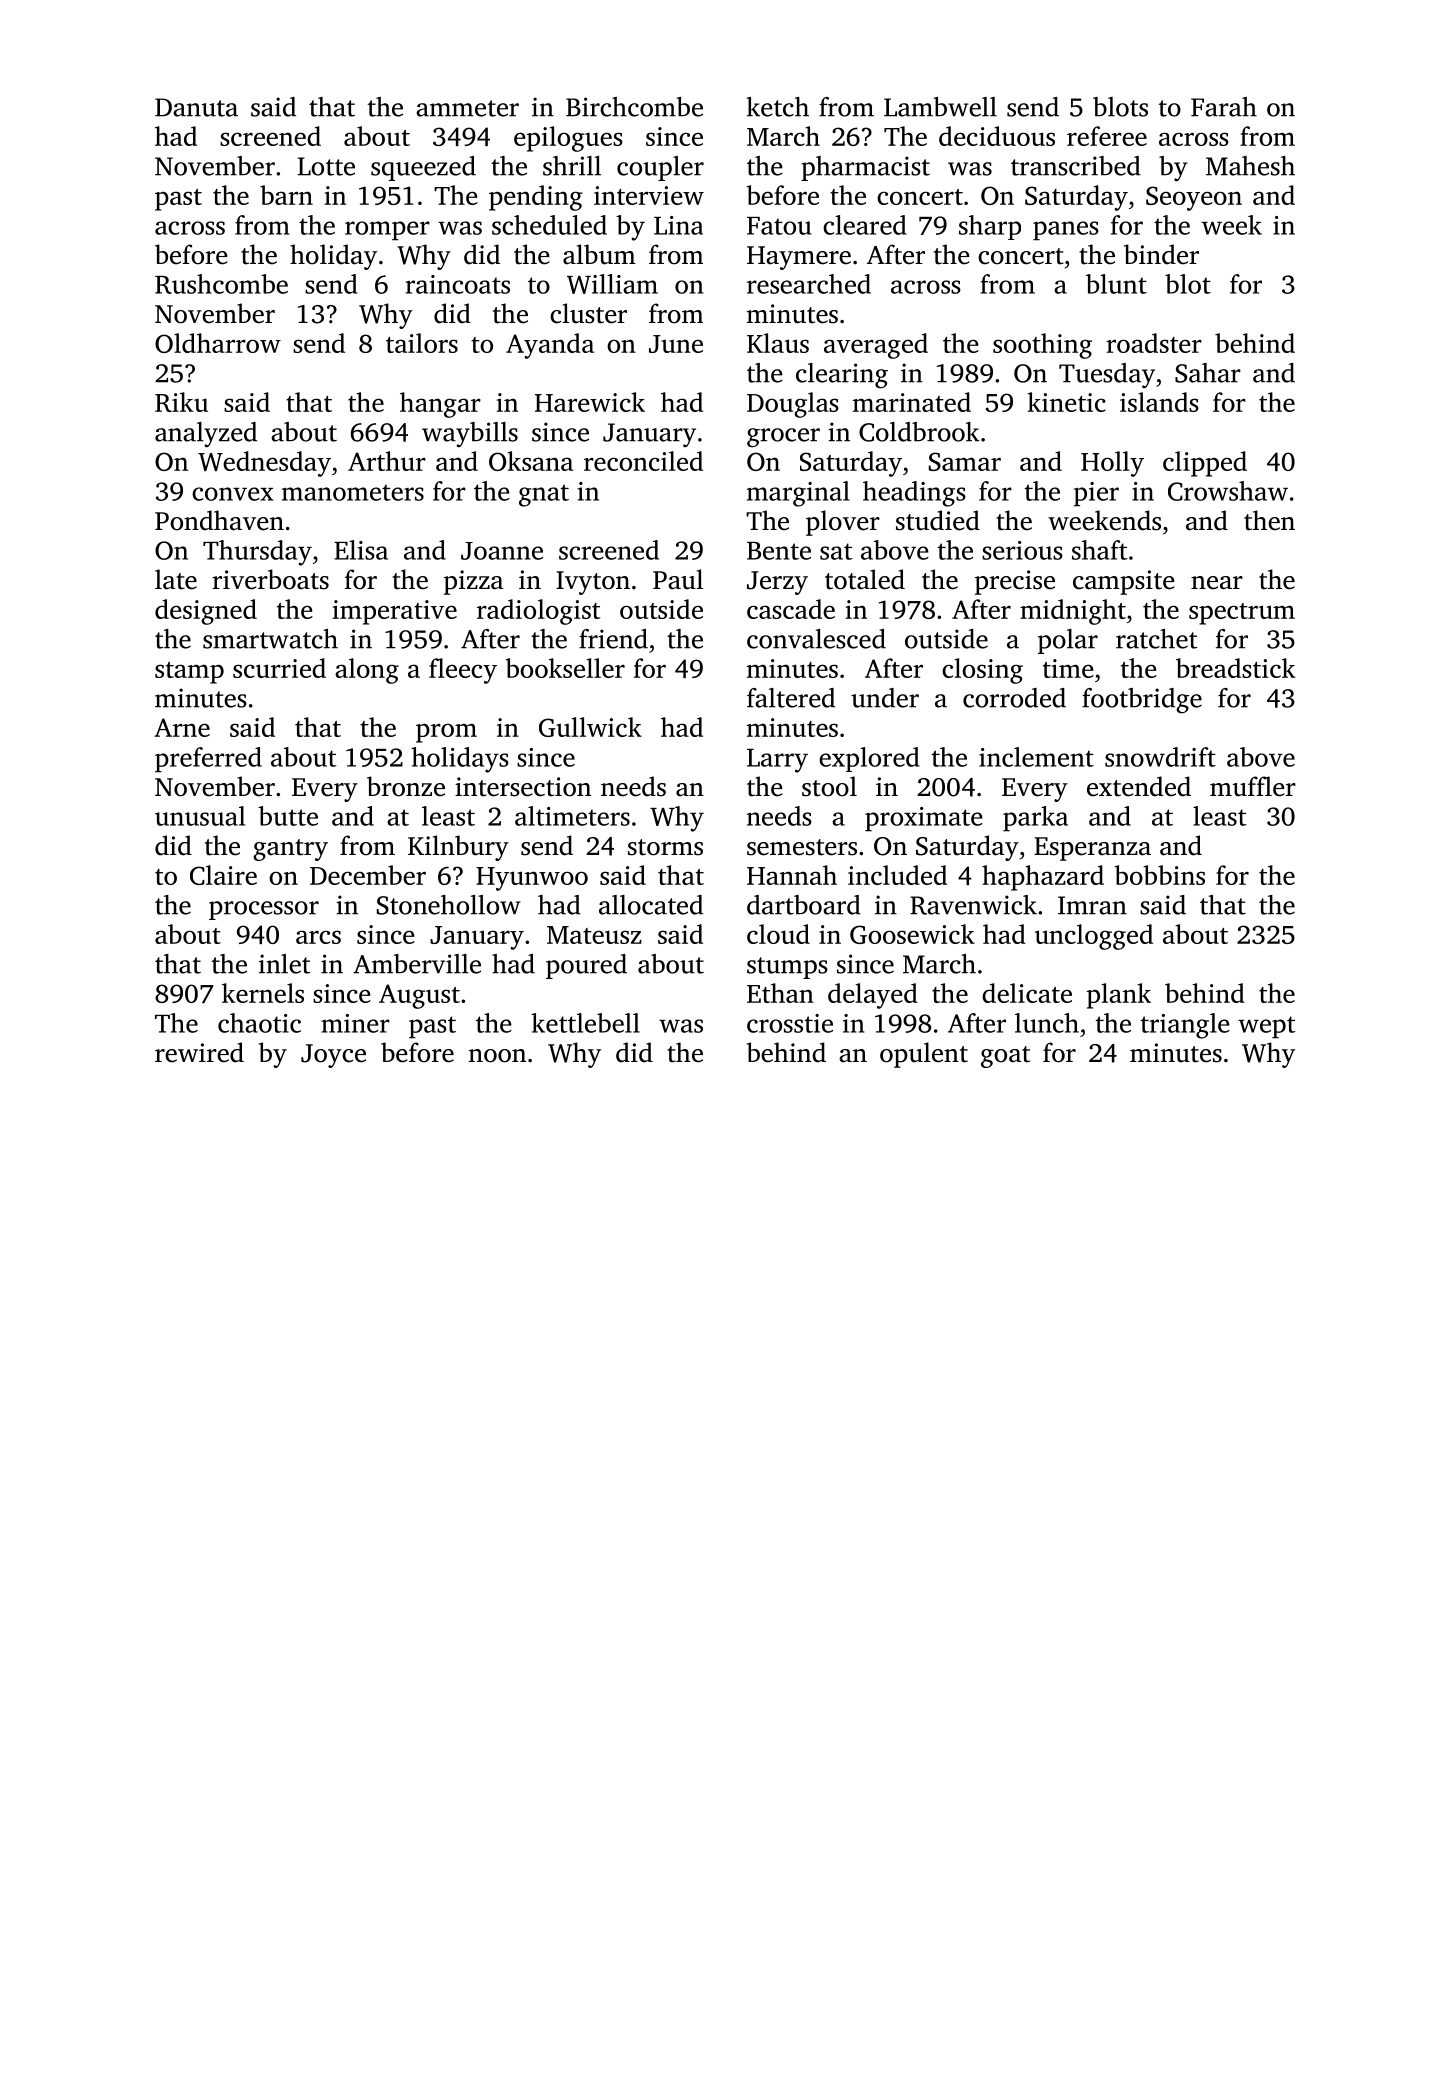 Image resolution: width=1450 pixels, height=2100 pixels. Describe the element at coordinates (864, 225) in the screenshot. I see `cleared` at that location.
